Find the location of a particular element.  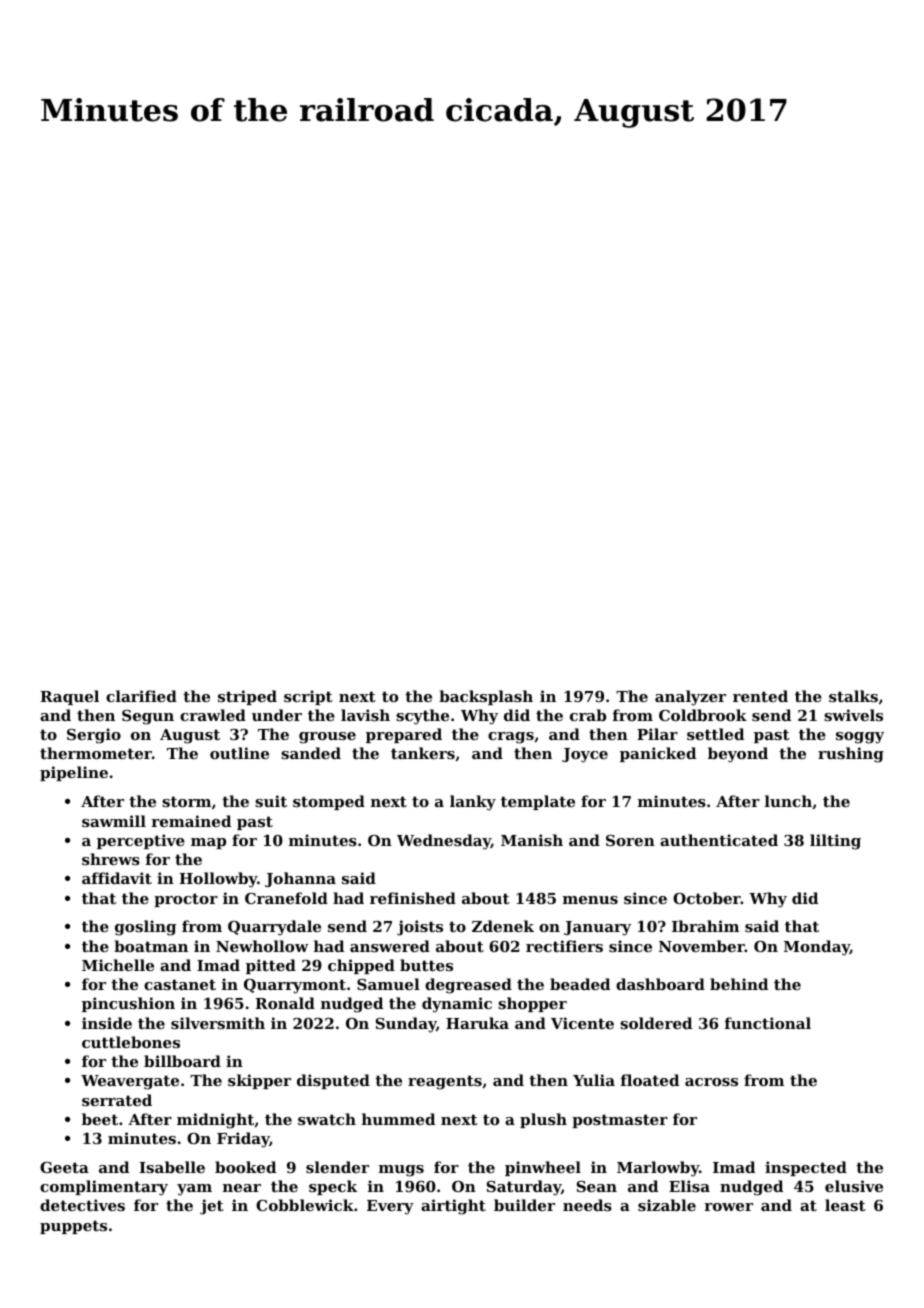

Yulia is located at coordinates (594, 1080).
